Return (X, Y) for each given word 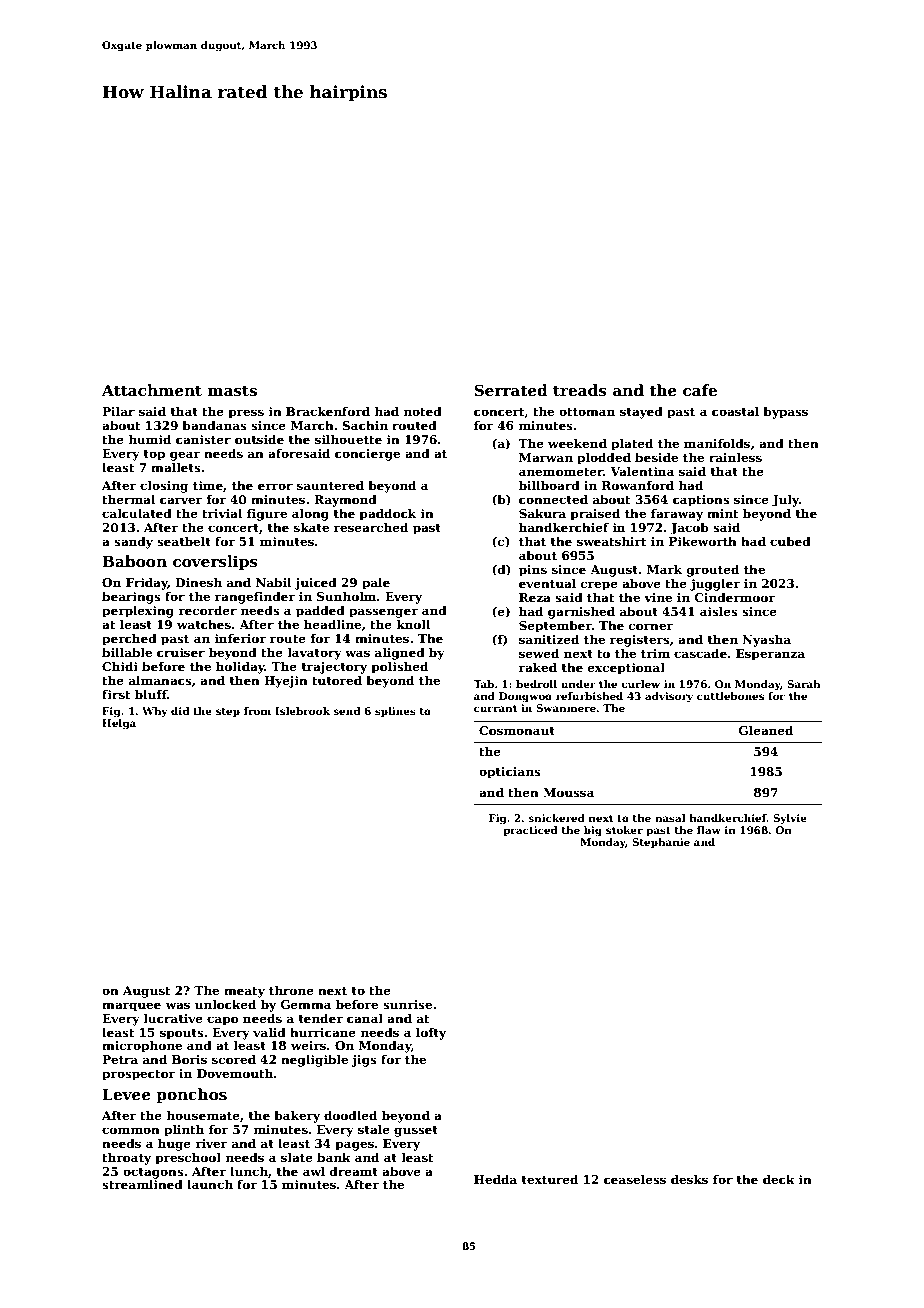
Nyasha (766, 640)
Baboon (134, 561)
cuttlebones (730, 696)
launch (210, 1184)
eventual (547, 583)
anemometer (561, 472)
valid (269, 1032)
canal (365, 1018)
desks (689, 1179)
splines (395, 712)
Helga (119, 724)
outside (259, 439)
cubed (790, 541)
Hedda (495, 1179)
